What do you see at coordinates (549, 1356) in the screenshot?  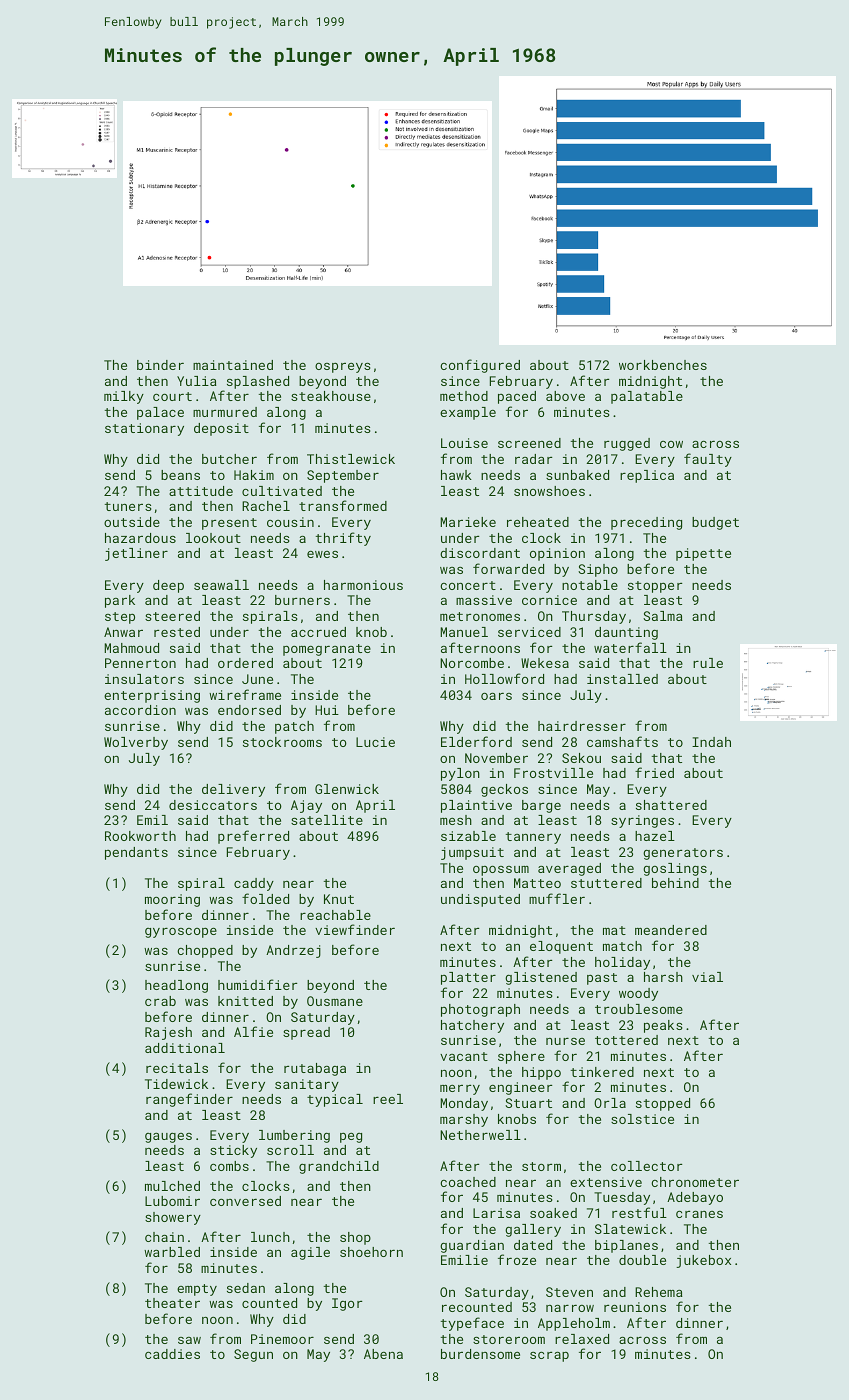 I see `scrap` at bounding box center [549, 1356].
